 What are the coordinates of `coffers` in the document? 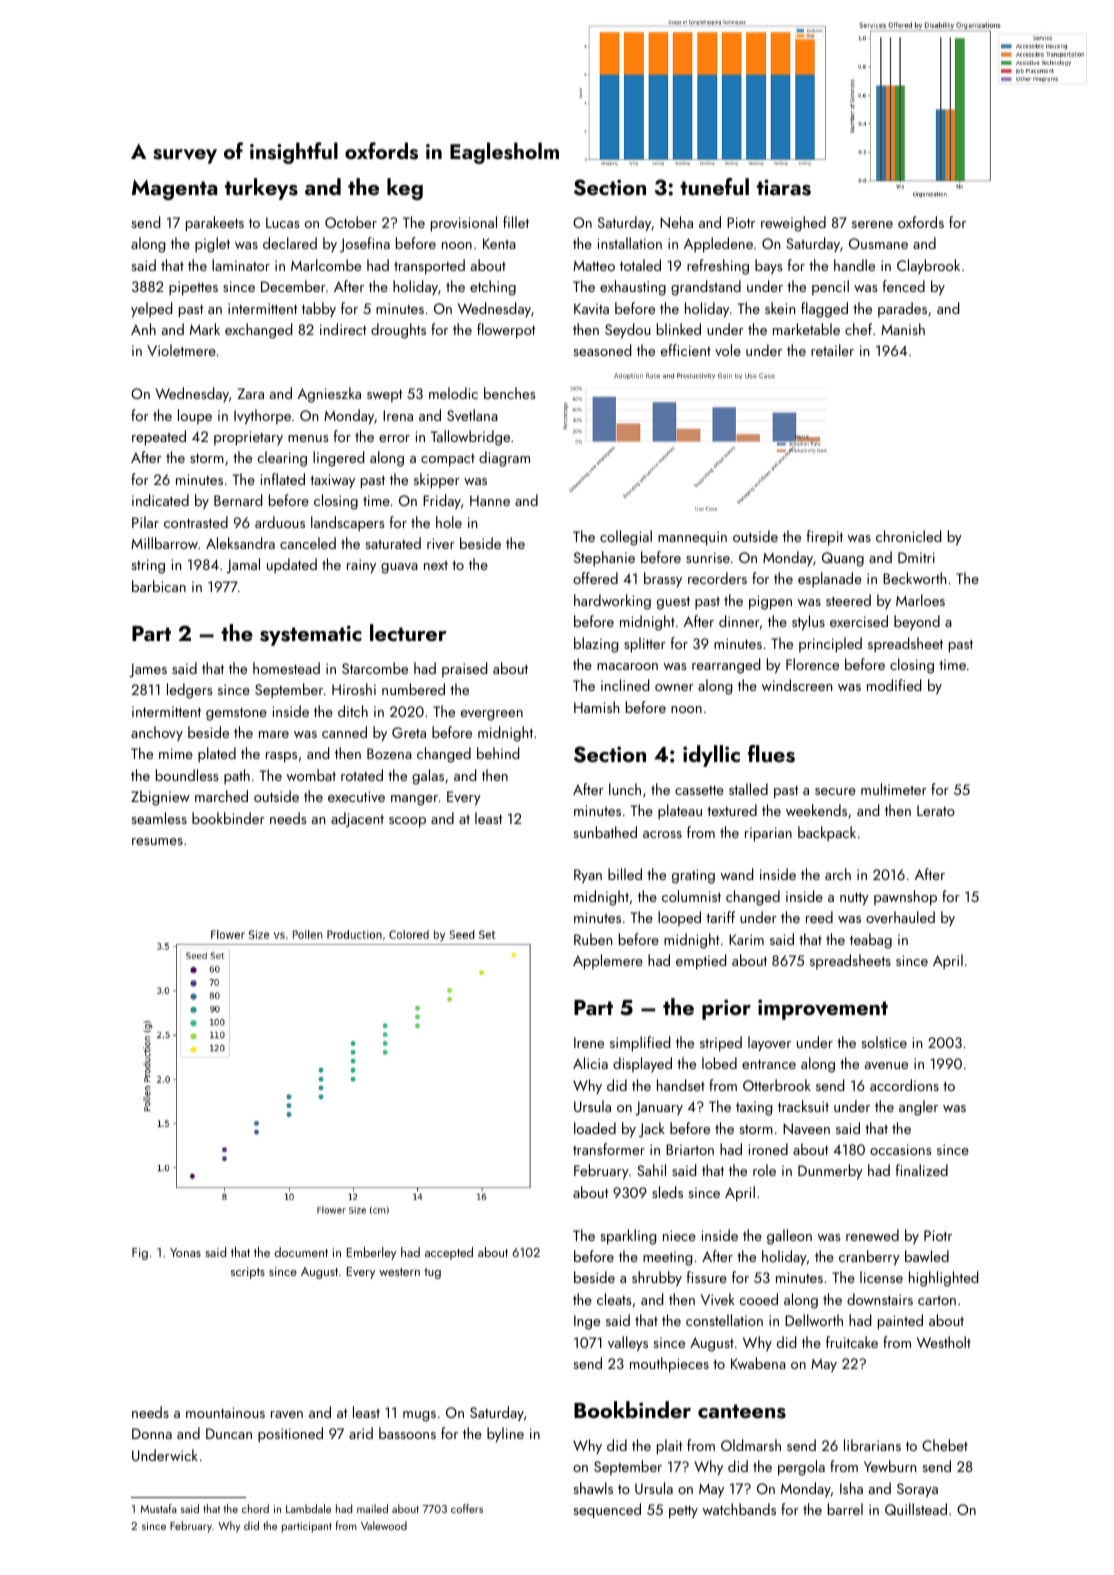 It's located at (467, 1508).
